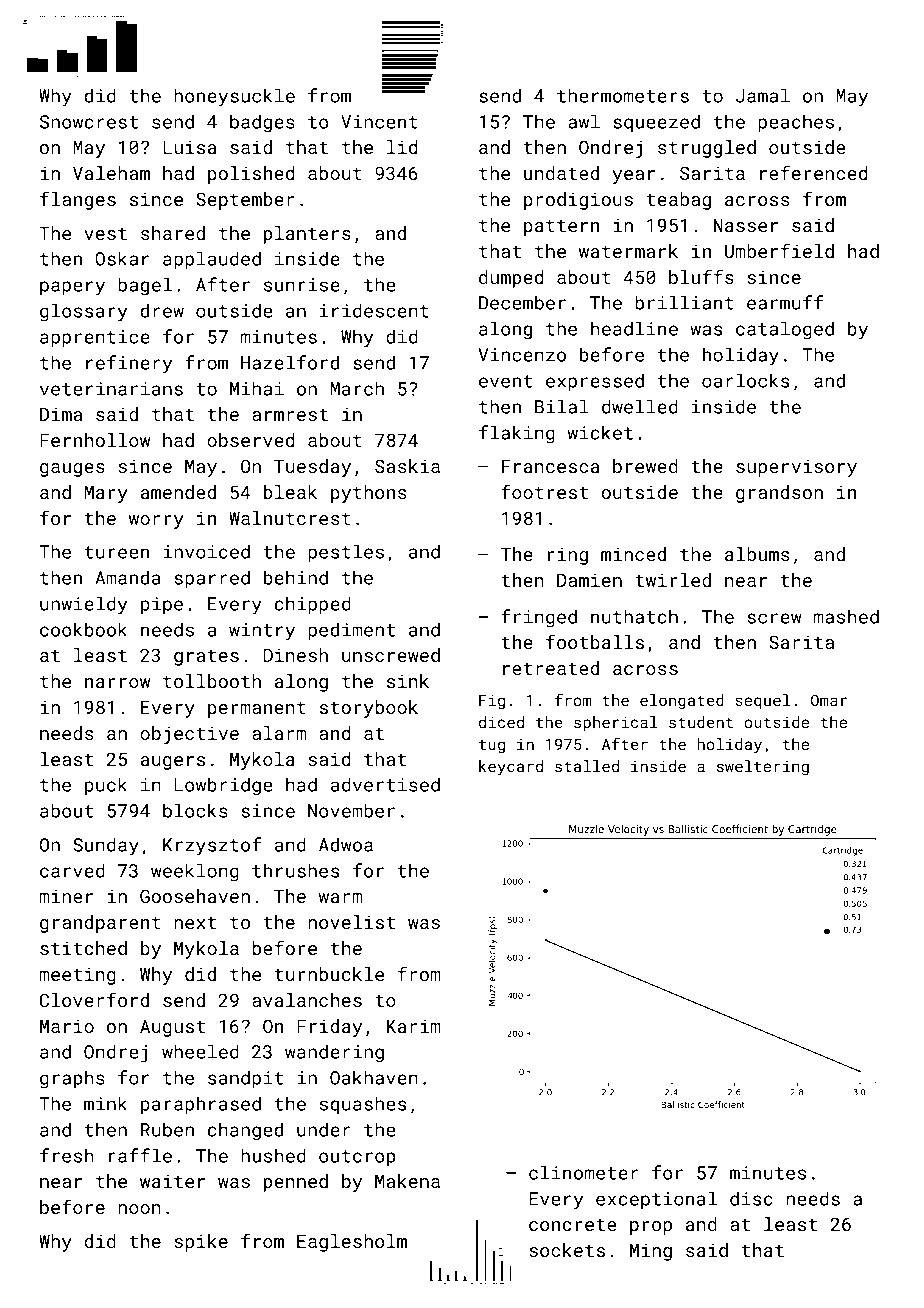 This document has height=1308, width=924. Describe the element at coordinates (379, 122) in the document. I see `Vincent` at that location.
